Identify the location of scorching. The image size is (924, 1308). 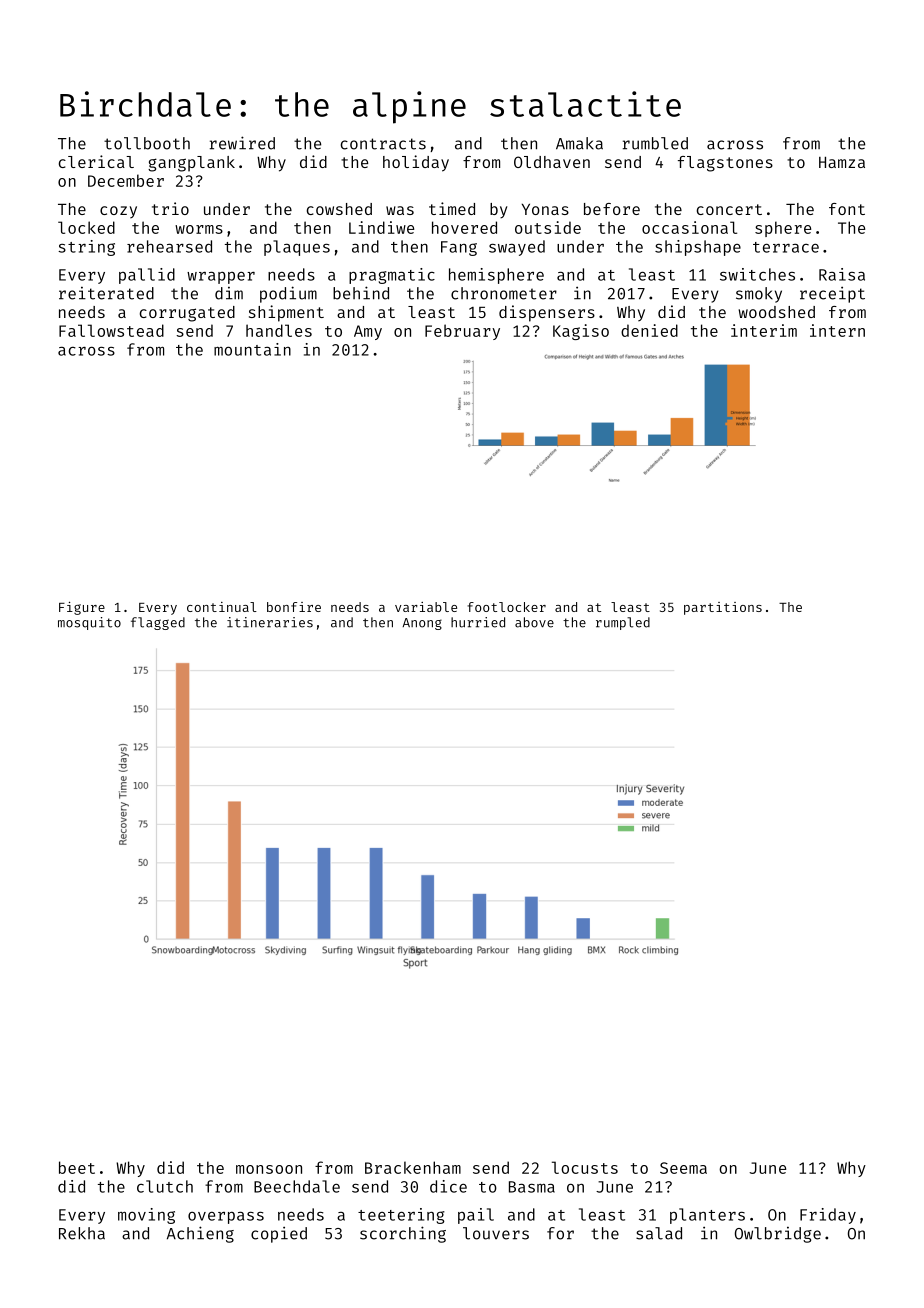
(403, 1234).
